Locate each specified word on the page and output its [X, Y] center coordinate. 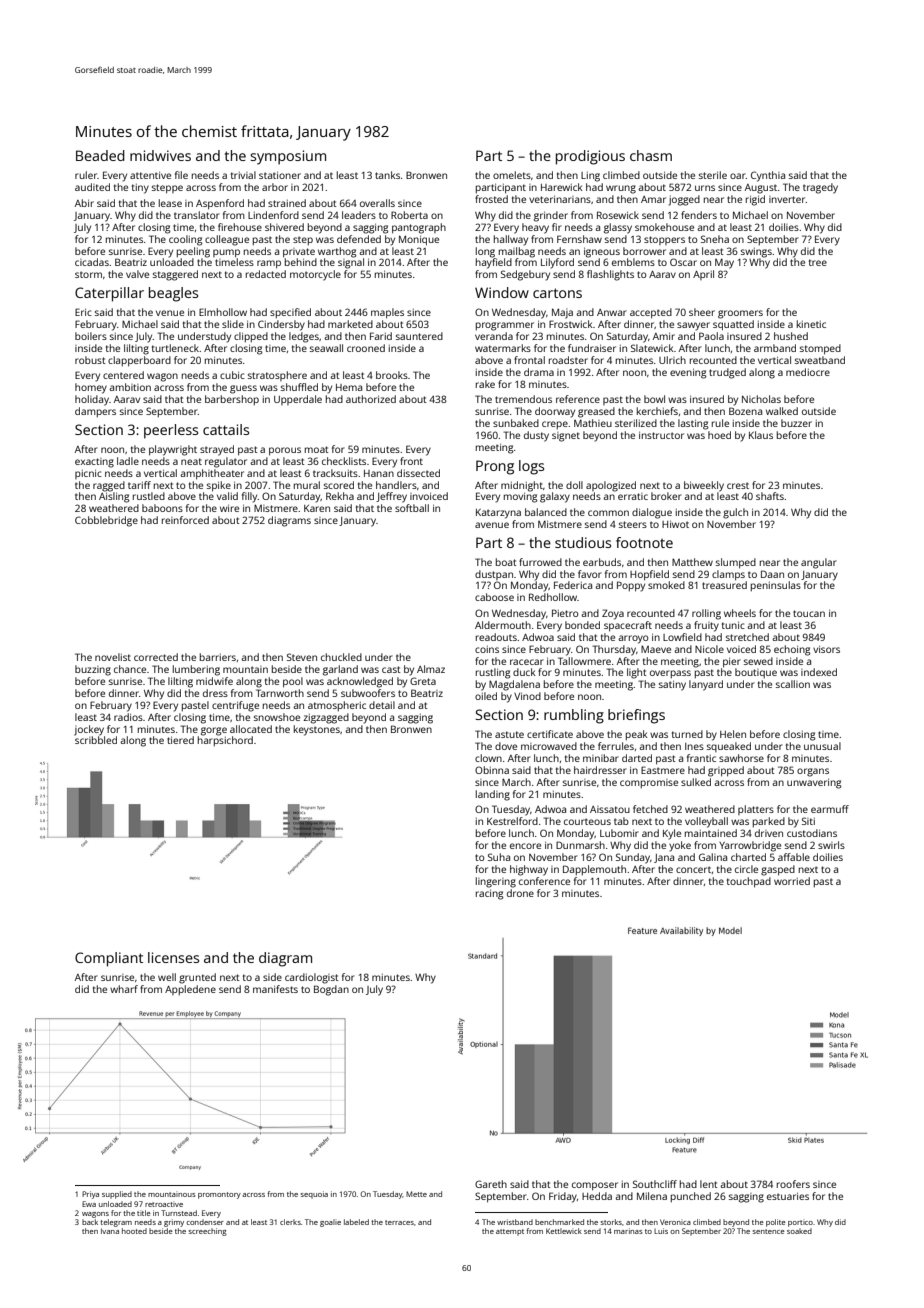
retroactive [164, 1204]
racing [490, 894]
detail [382, 705]
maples [387, 313]
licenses [173, 957]
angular [819, 563]
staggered [175, 275]
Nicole [709, 649]
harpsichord [225, 741]
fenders [699, 215]
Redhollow [553, 597]
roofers [793, 1184]
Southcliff [655, 1184]
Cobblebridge [106, 521]
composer [595, 1186]
